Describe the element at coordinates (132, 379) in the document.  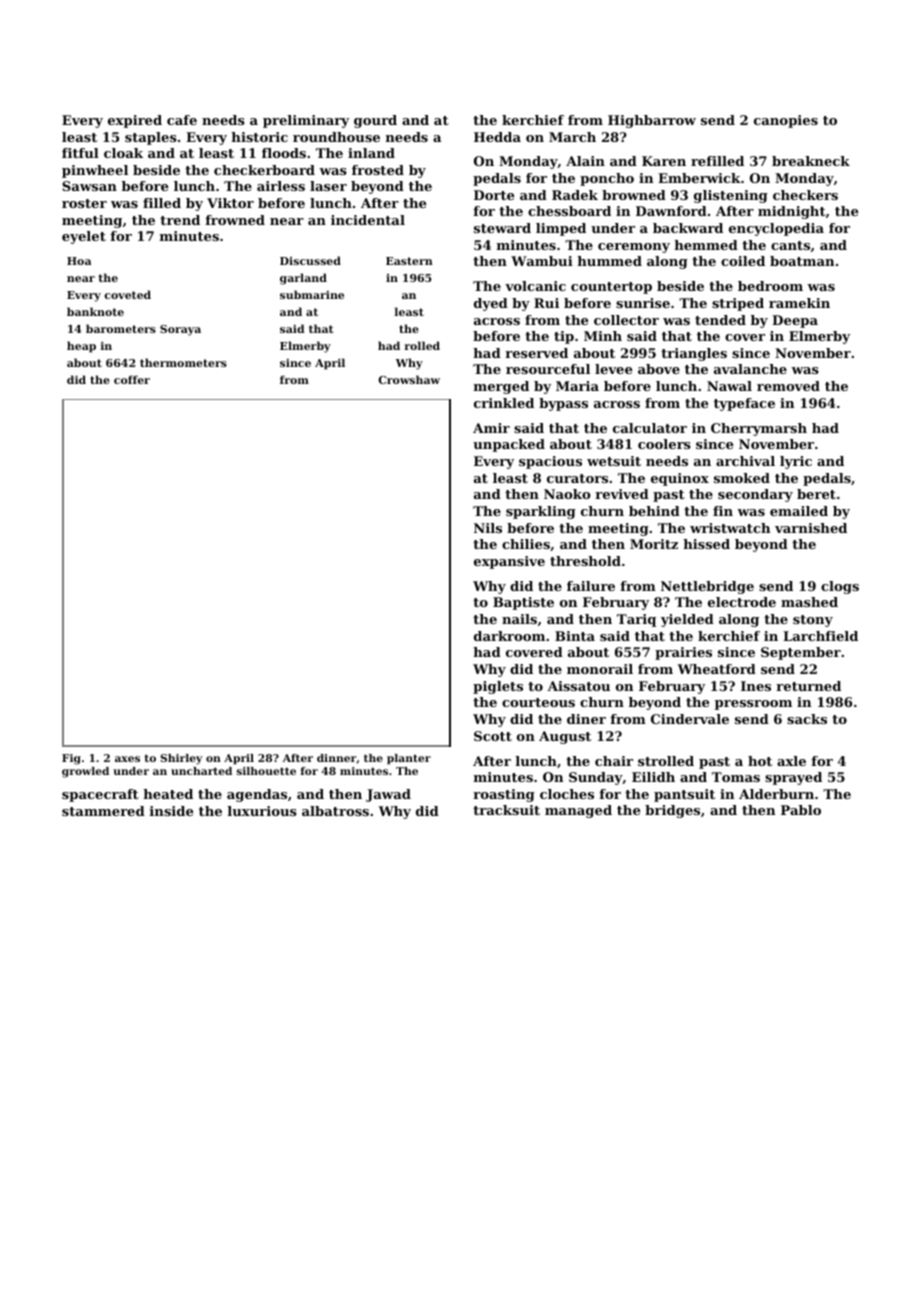
I see `coffer` at that location.
